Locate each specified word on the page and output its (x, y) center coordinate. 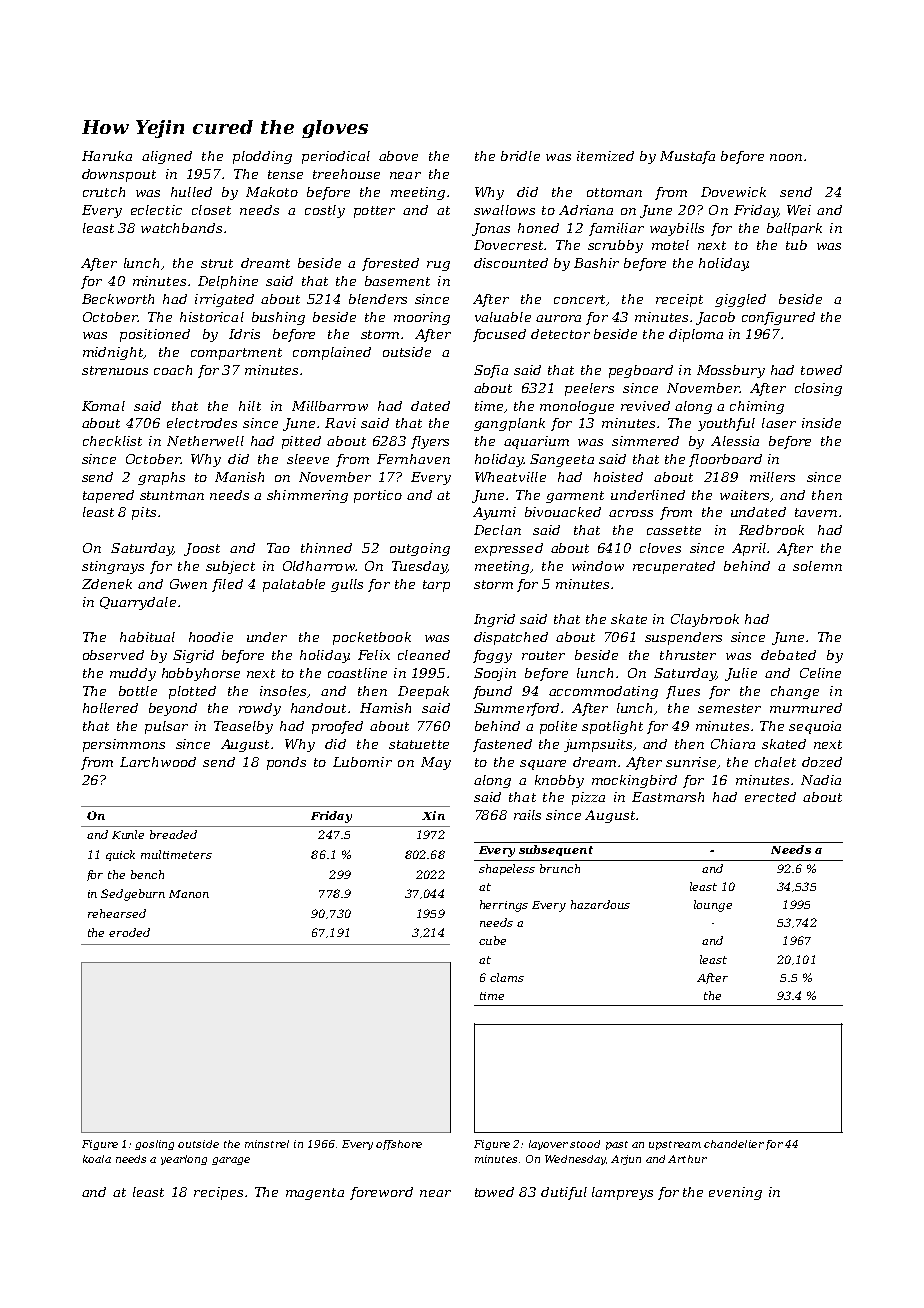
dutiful (564, 1193)
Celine (820, 673)
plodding (262, 157)
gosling (154, 1145)
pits (144, 513)
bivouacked (563, 512)
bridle (520, 156)
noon (786, 157)
